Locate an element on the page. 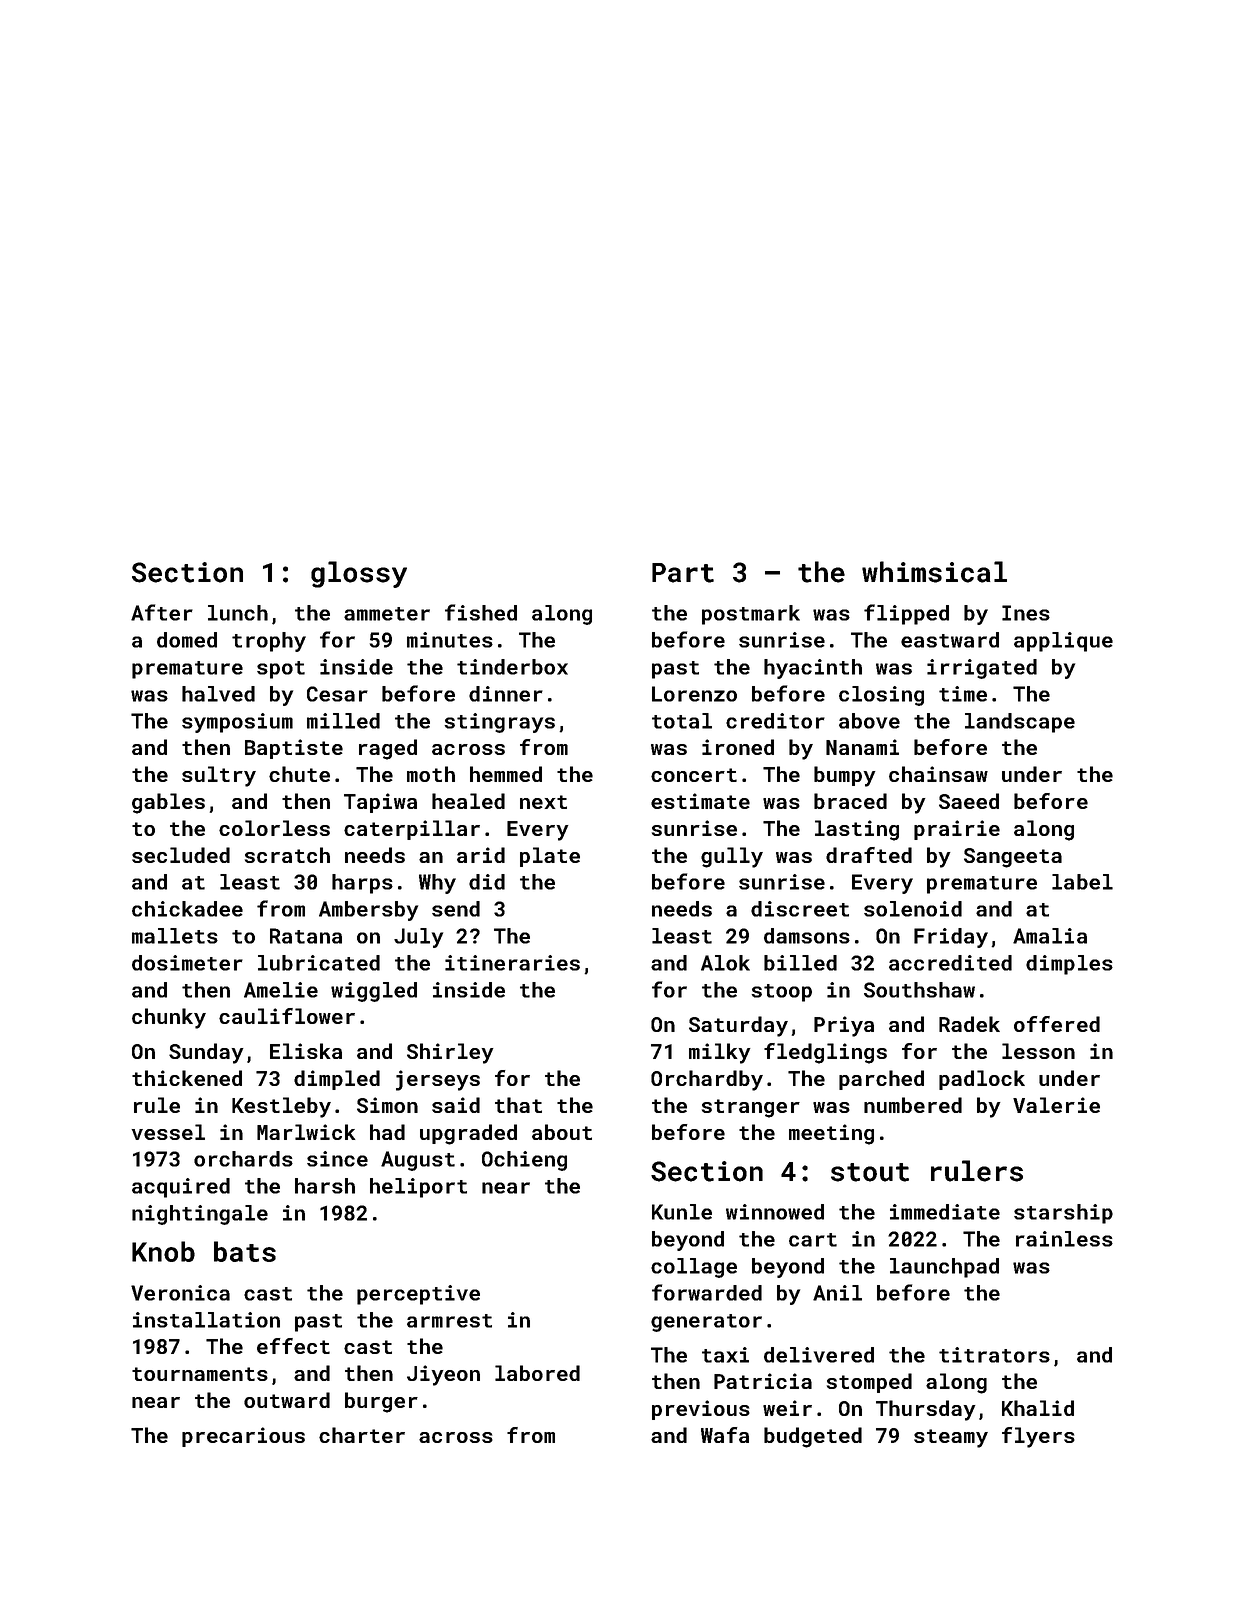 Image resolution: width=1245 pixels, height=1611 pixels. Ambersby is located at coordinates (368, 911).
